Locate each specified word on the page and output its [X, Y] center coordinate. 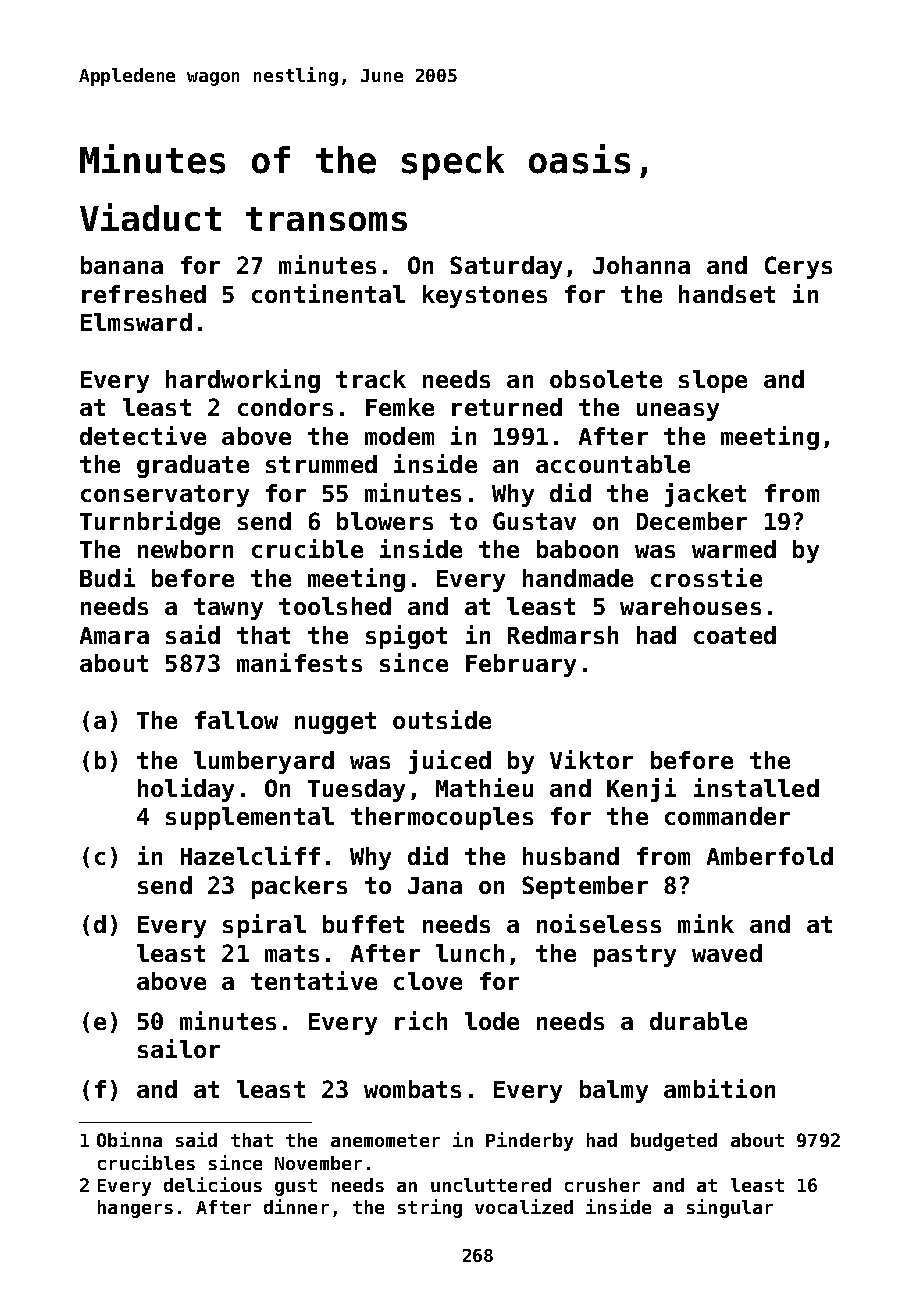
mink [706, 923]
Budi [107, 577]
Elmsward [136, 322]
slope [713, 381]
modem [399, 436]
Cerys [798, 267]
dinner [296, 1206]
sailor [179, 1048]
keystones [485, 296]
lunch [470, 953]
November [318, 1163]
